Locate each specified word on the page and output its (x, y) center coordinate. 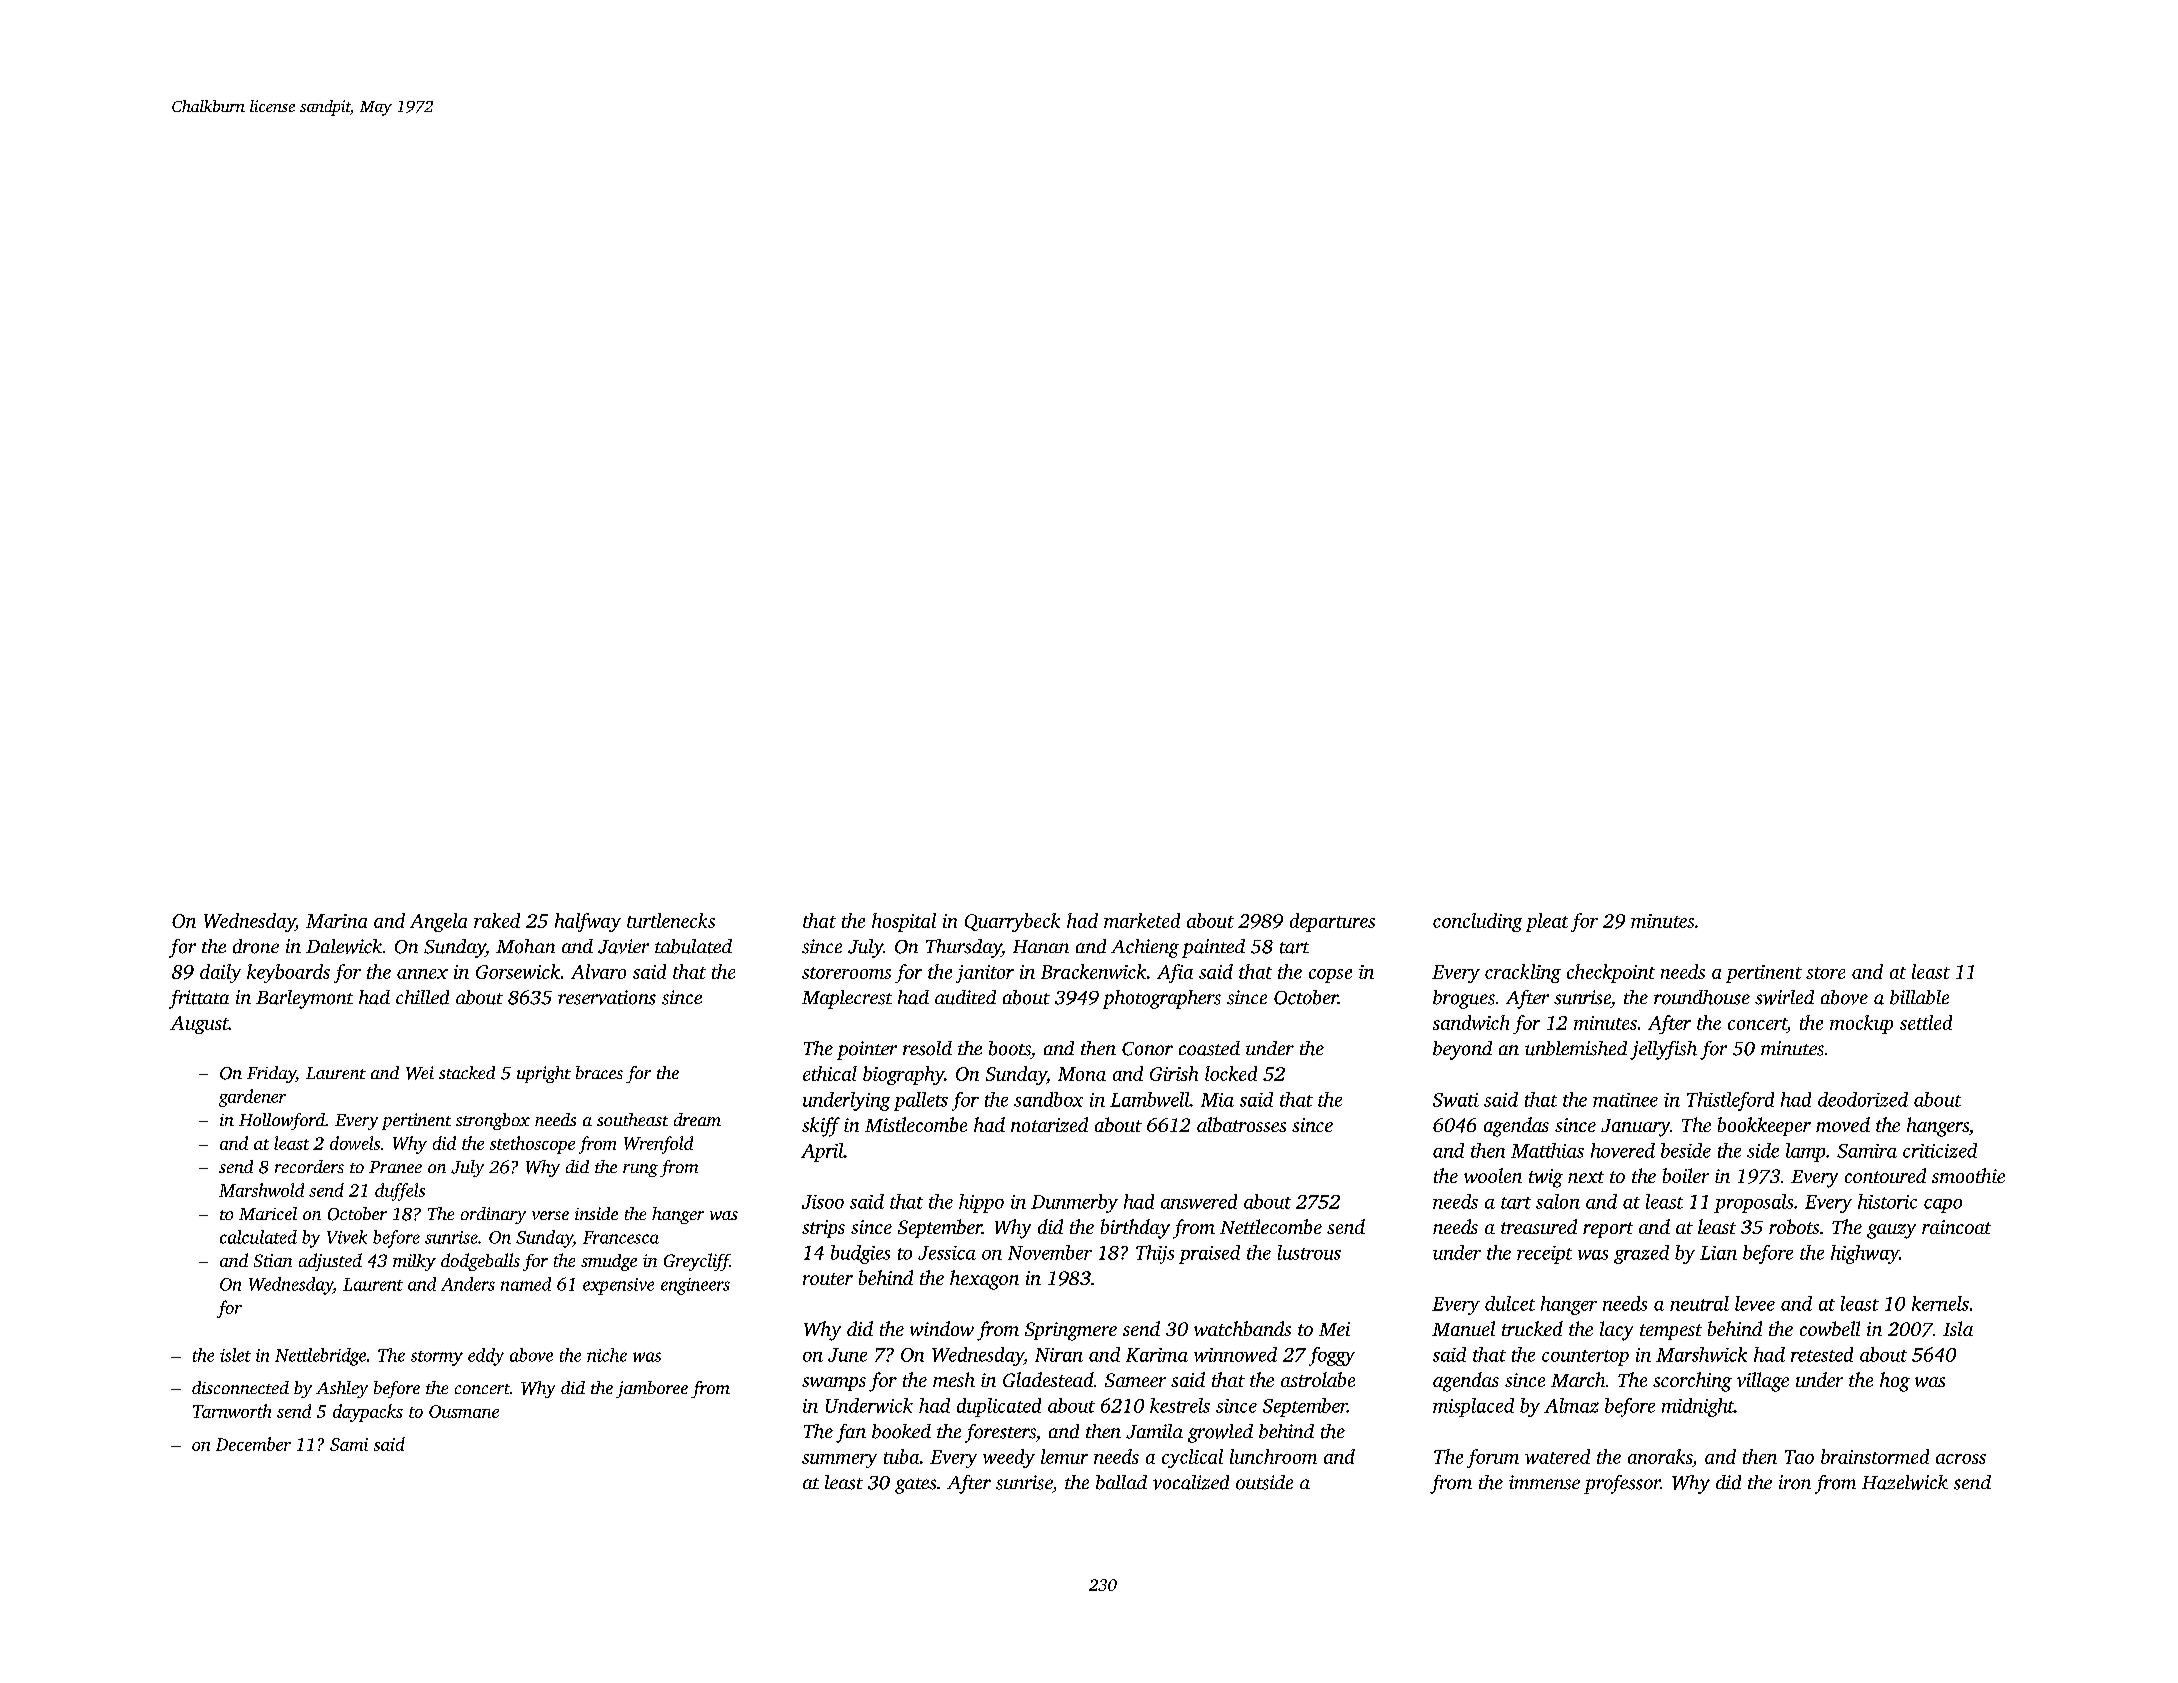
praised (1209, 1254)
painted (1213, 948)
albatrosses (1241, 1124)
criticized (1940, 1150)
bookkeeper (1764, 1126)
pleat (1547, 922)
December (253, 1444)
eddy (486, 1357)
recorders (309, 1166)
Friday (271, 1074)
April (822, 1152)
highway (1865, 1254)
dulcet (1510, 1303)
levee (1755, 1303)
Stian (273, 1260)
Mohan (525, 946)
